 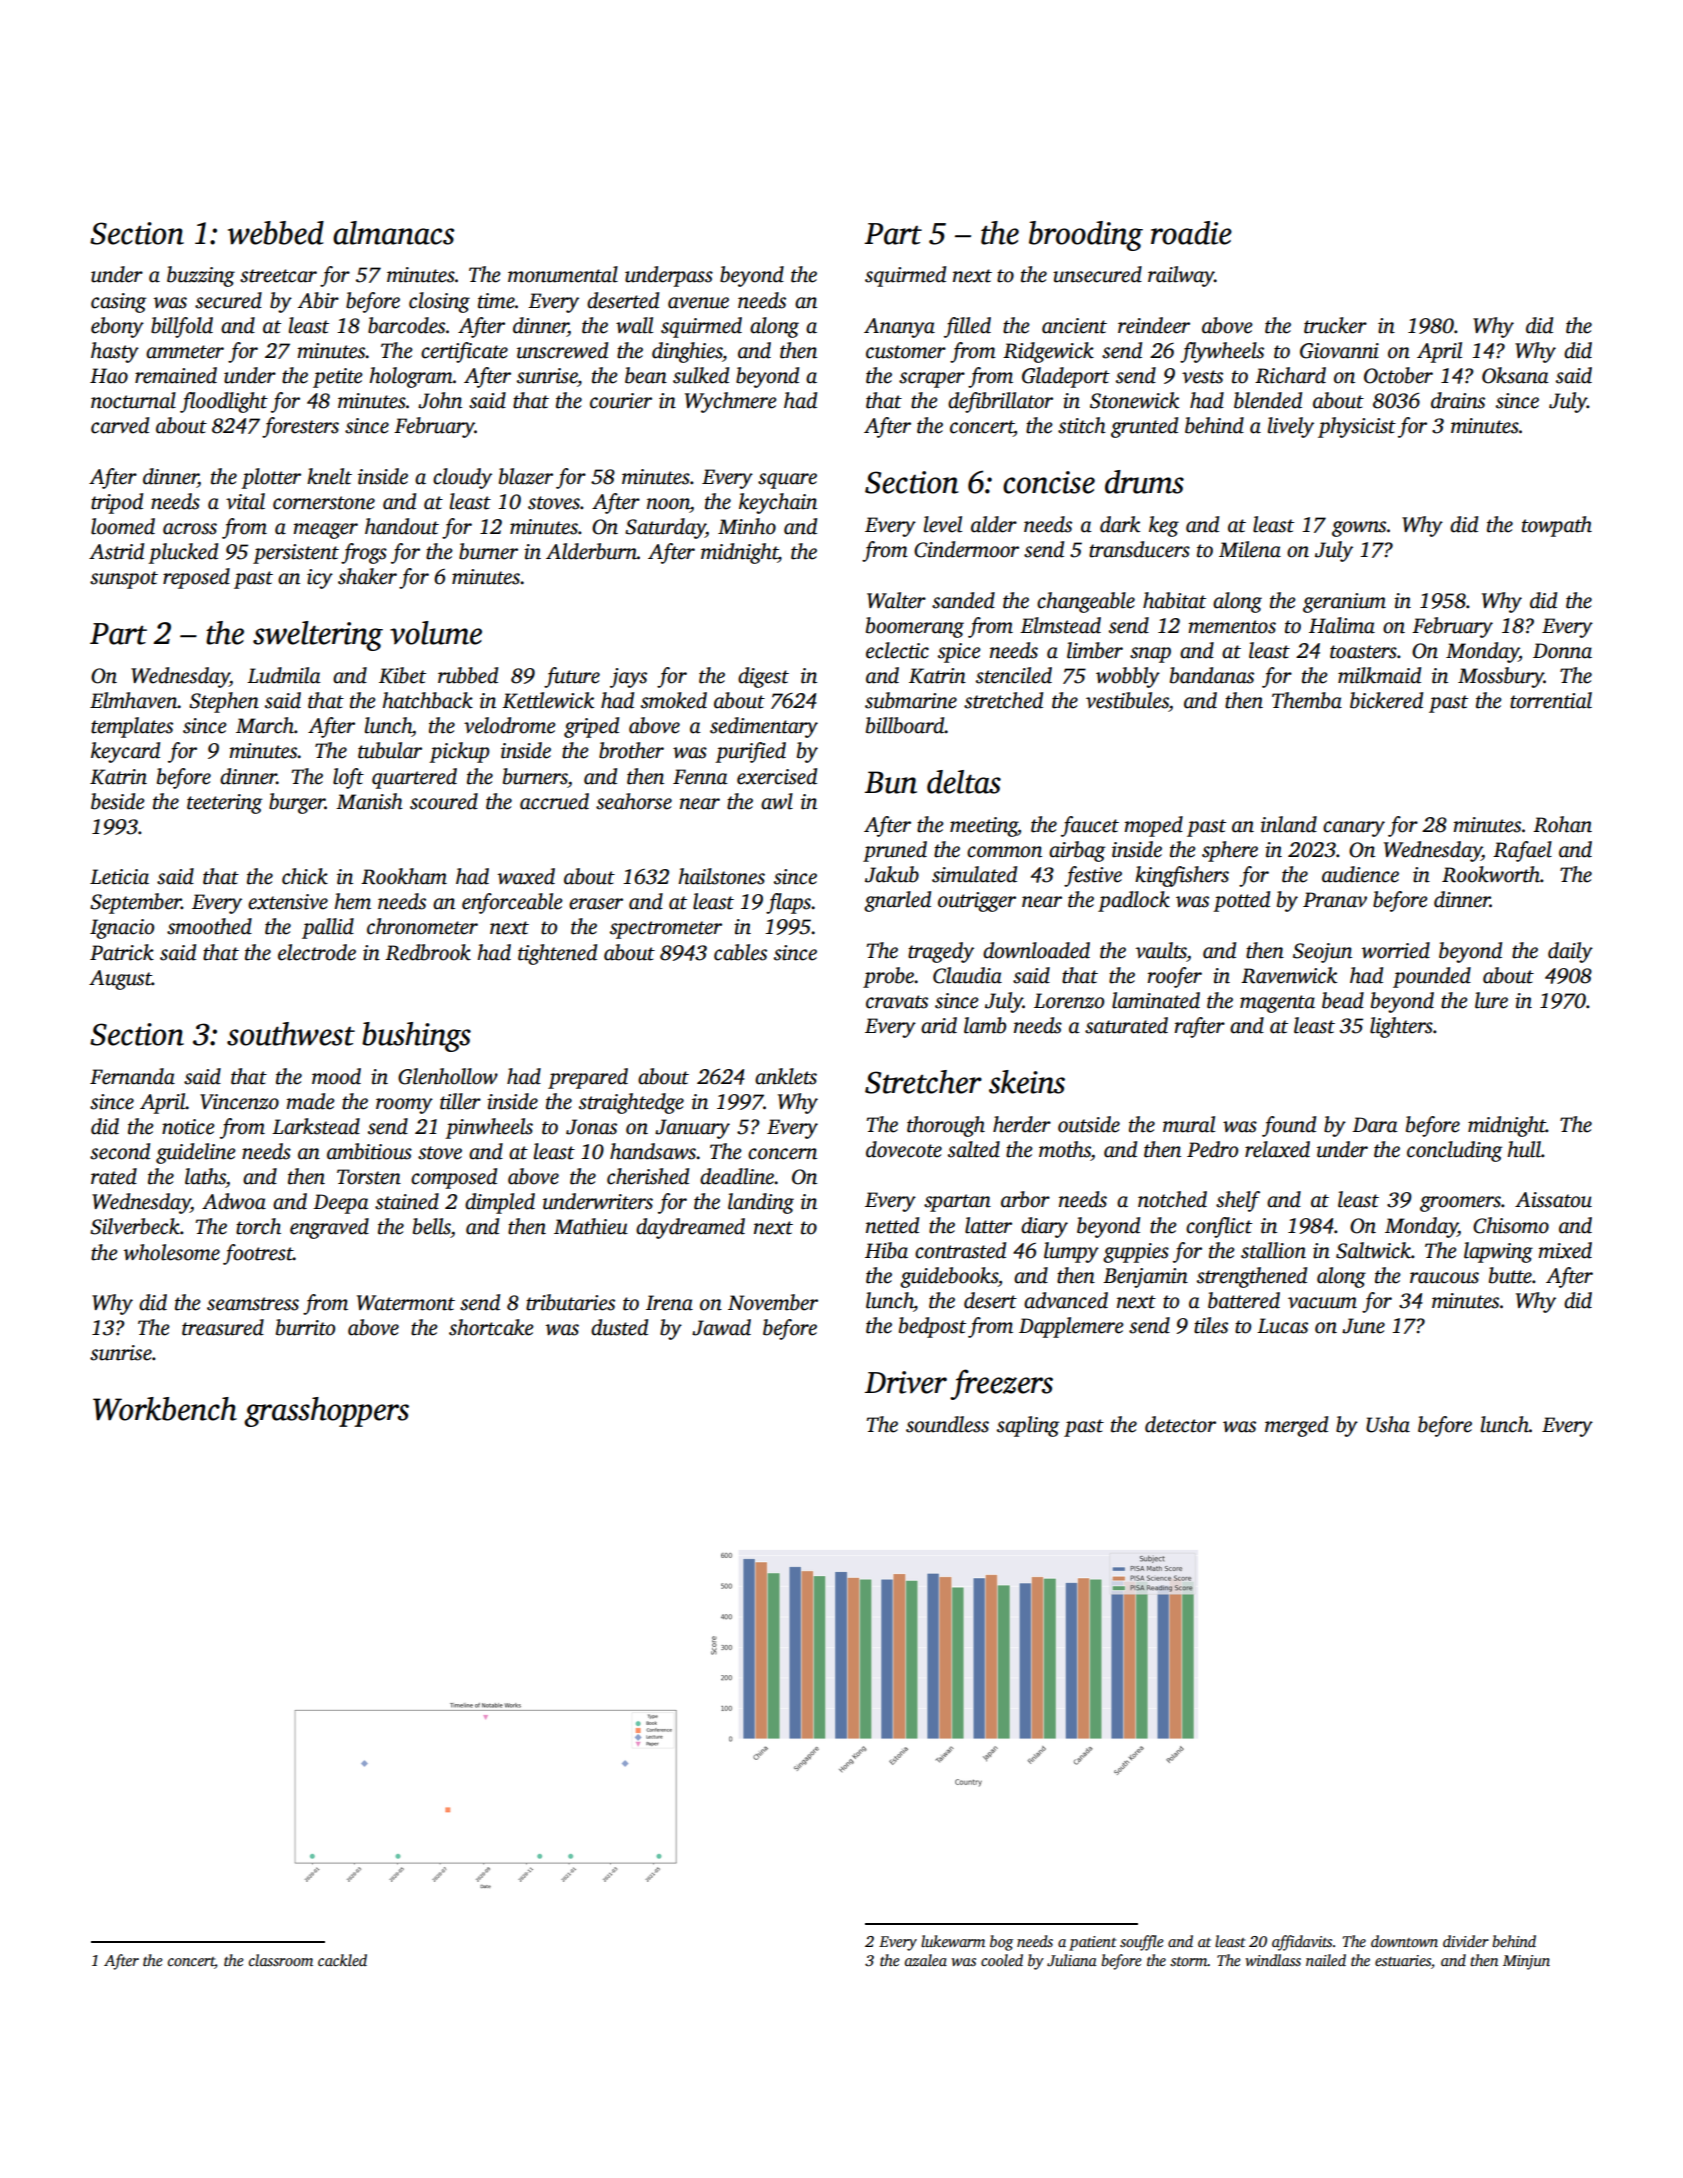 What do you see at coordinates (619, 1327) in the screenshot?
I see `dusted` at bounding box center [619, 1327].
